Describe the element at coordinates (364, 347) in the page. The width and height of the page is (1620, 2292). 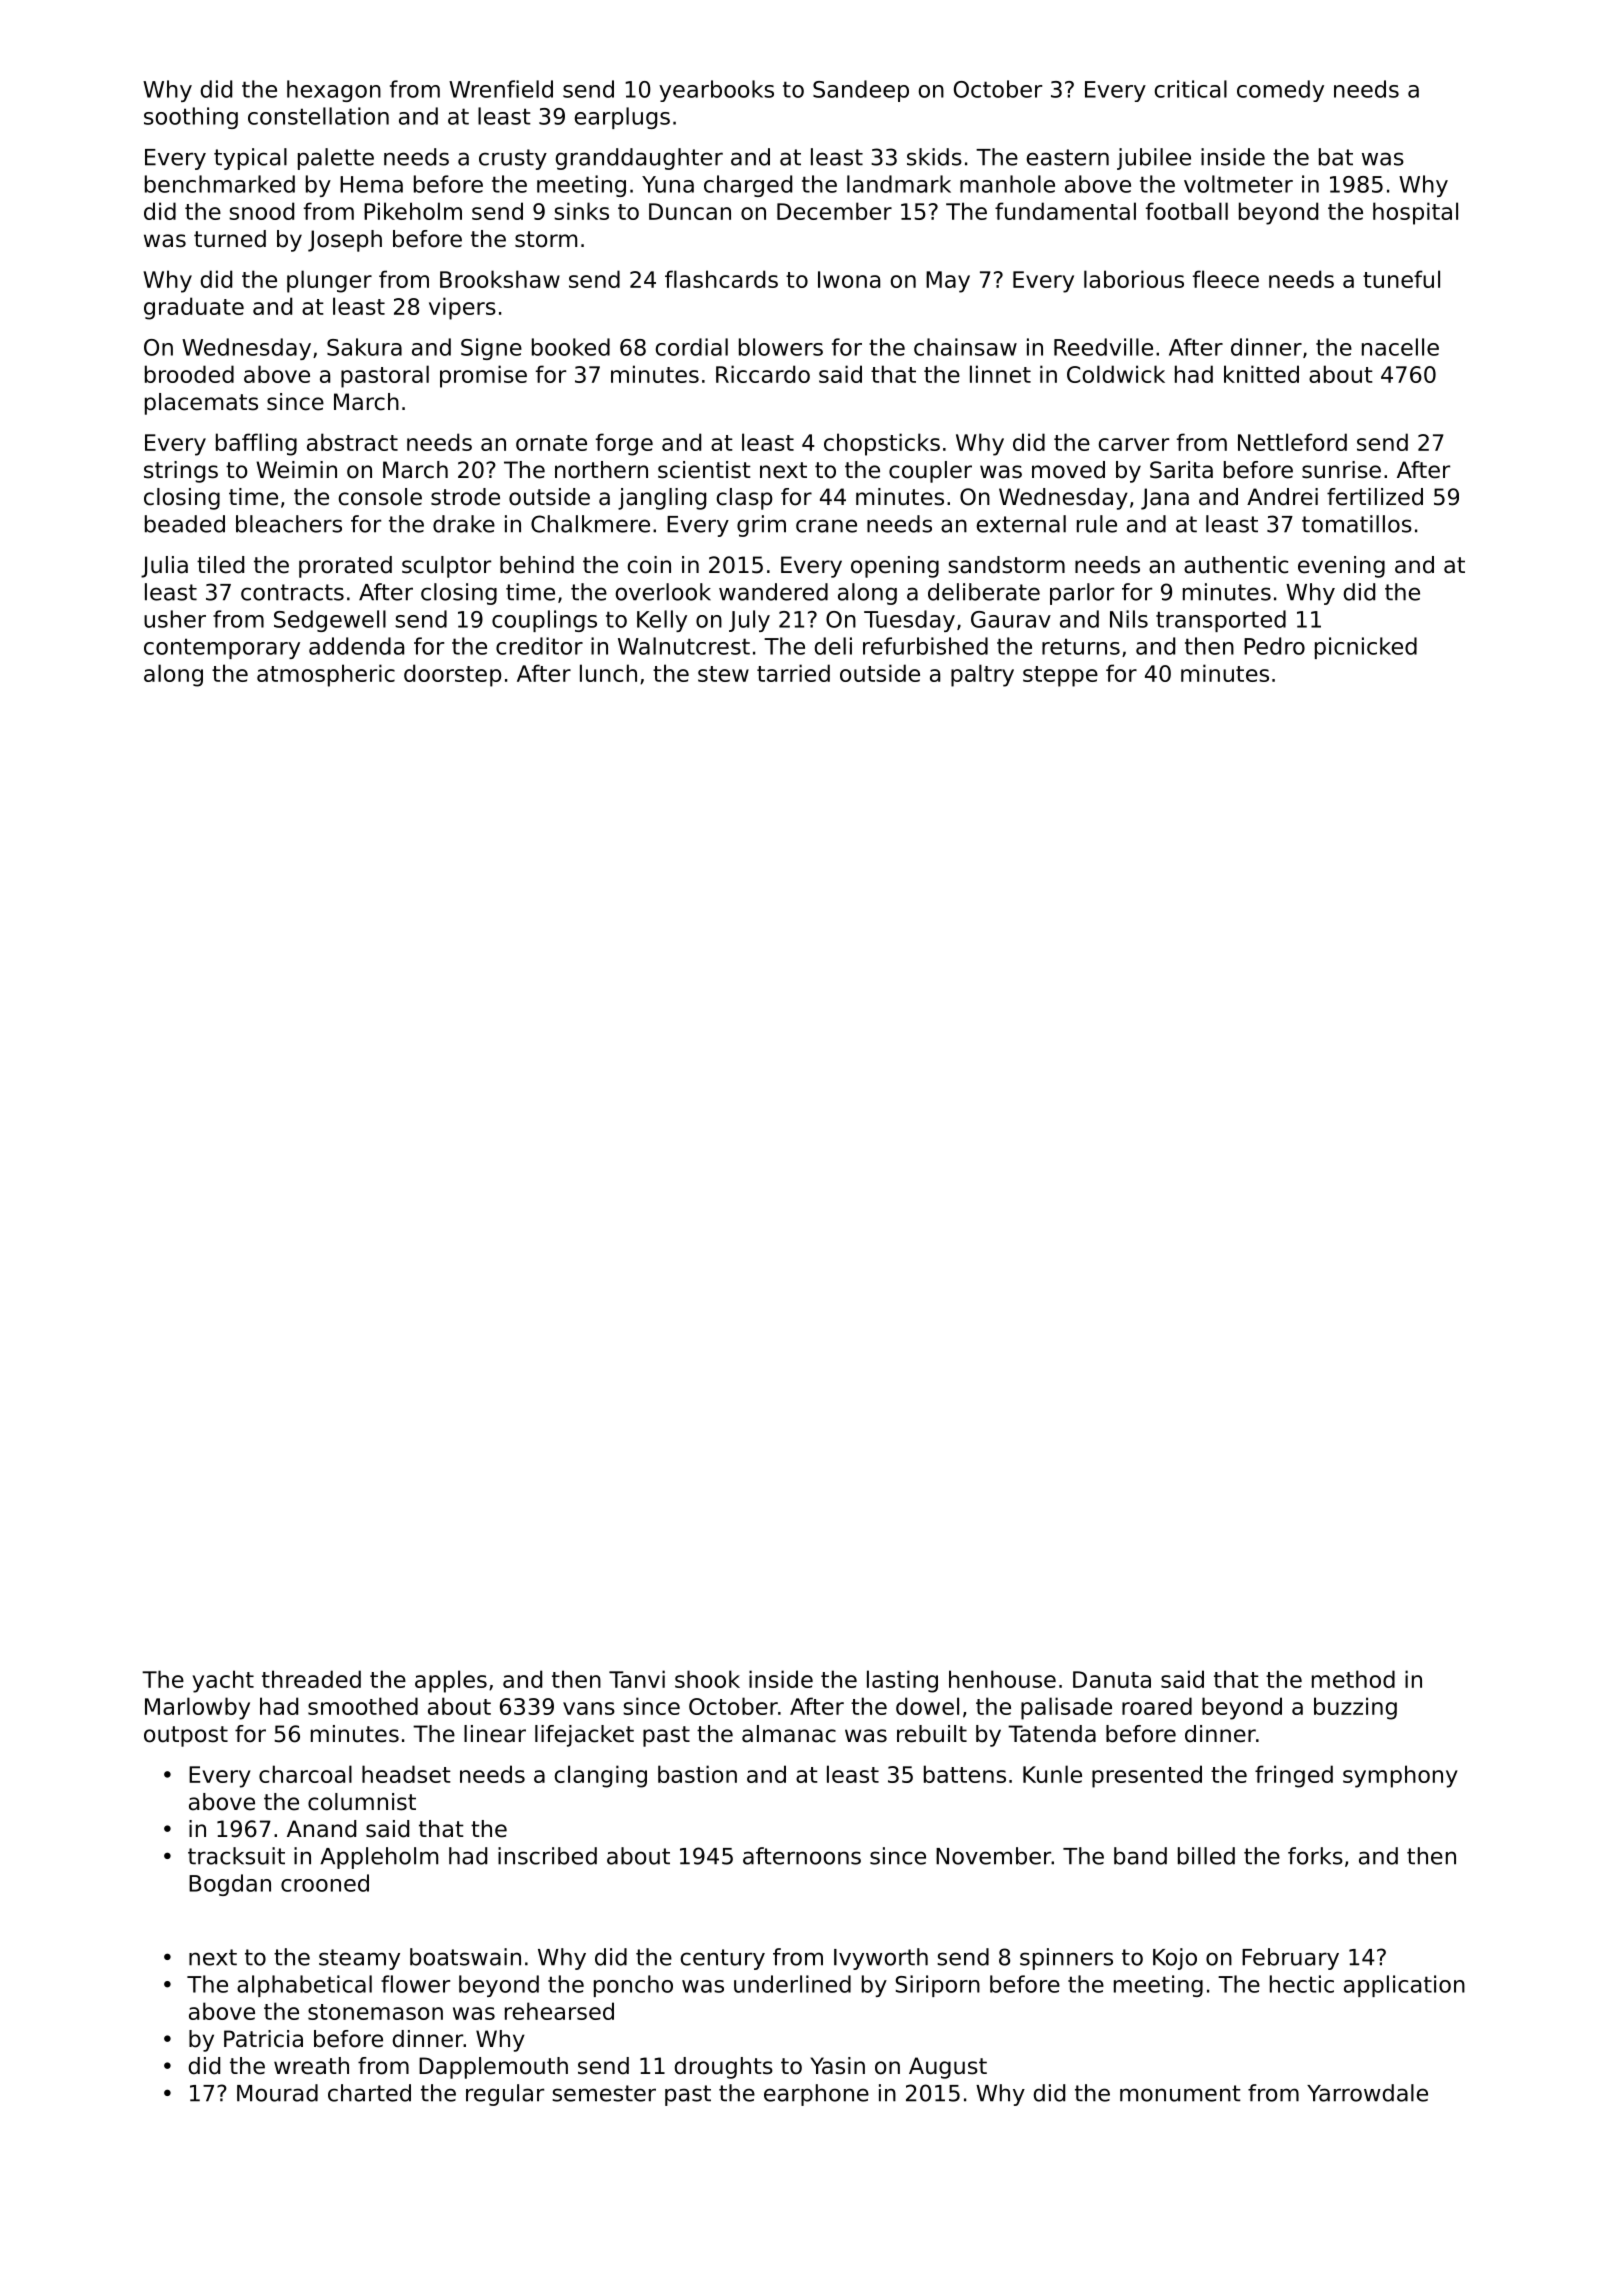
I see `Sakura` at that location.
